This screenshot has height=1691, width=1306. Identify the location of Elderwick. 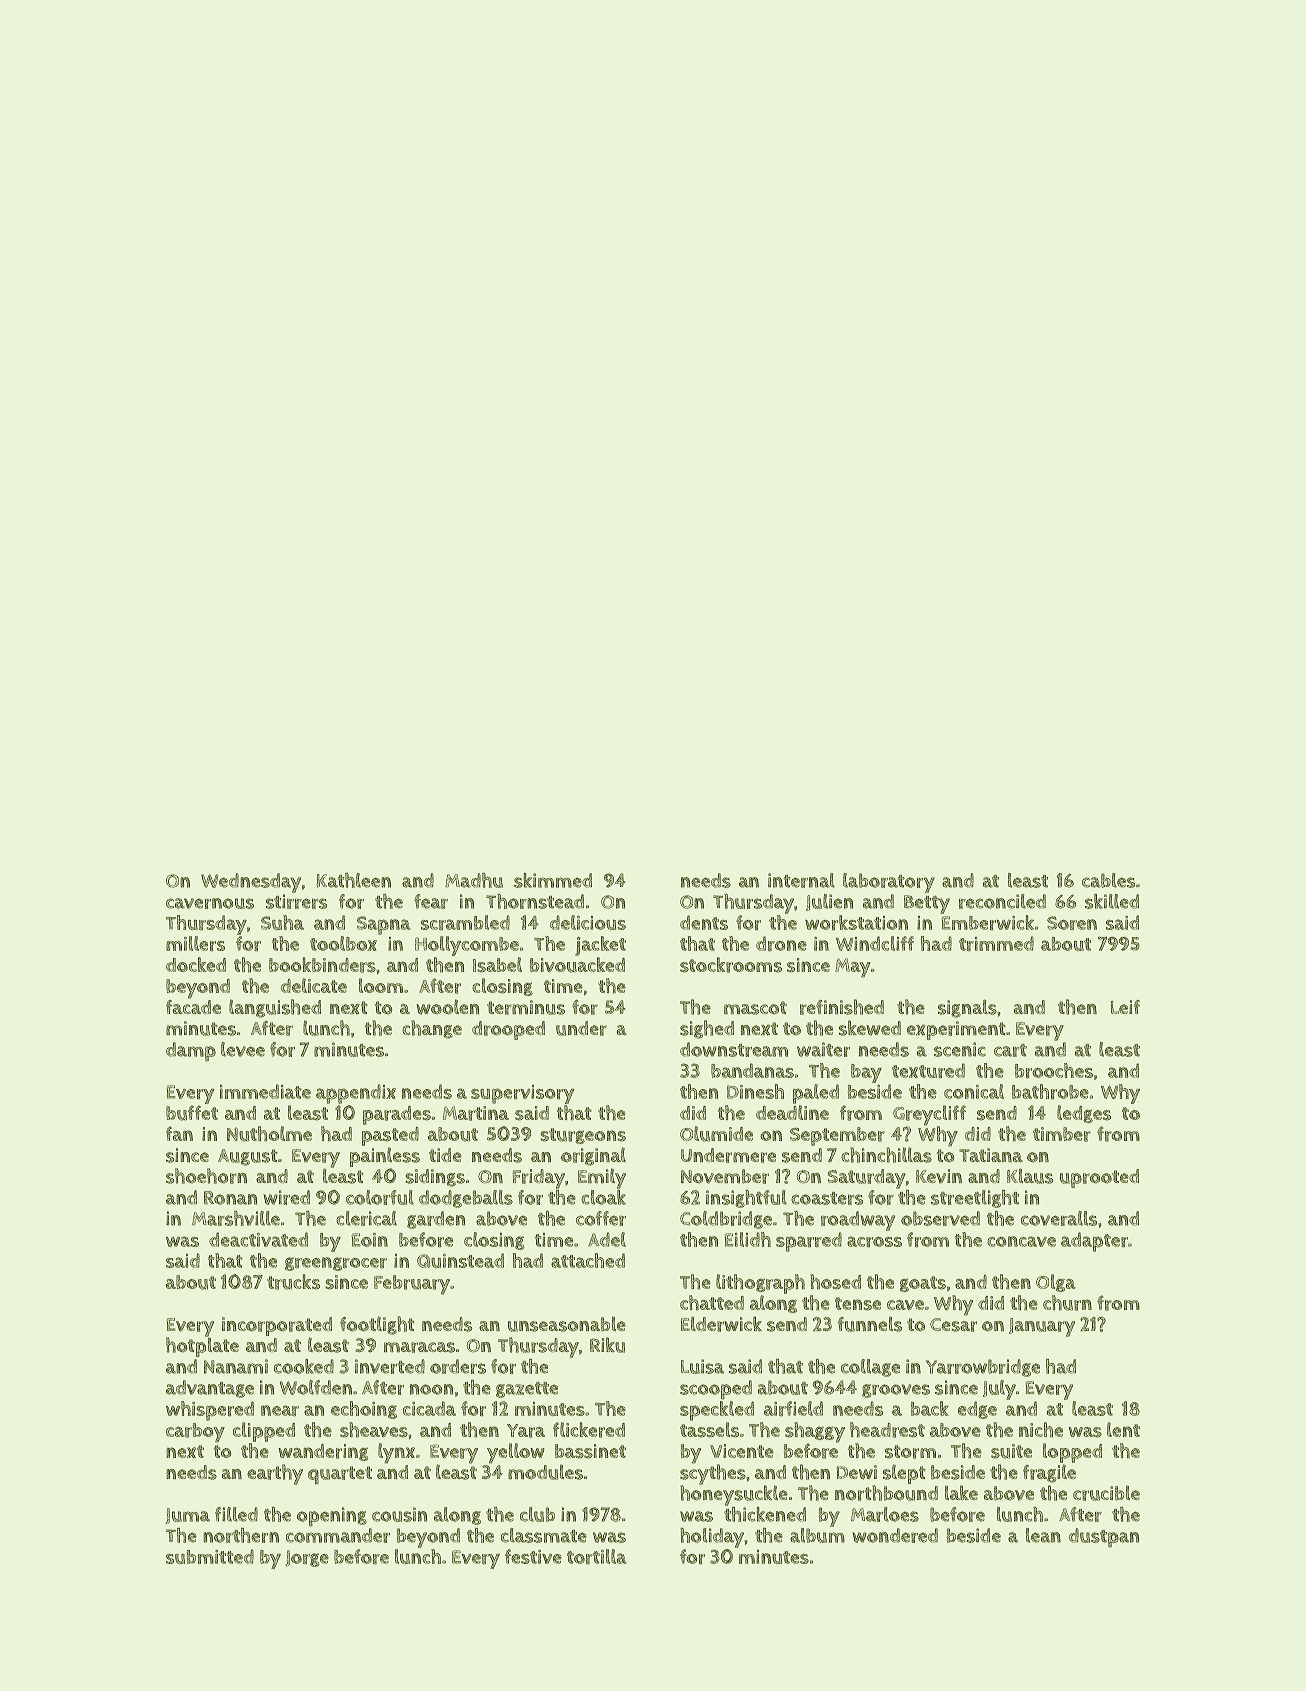
(721, 1324).
